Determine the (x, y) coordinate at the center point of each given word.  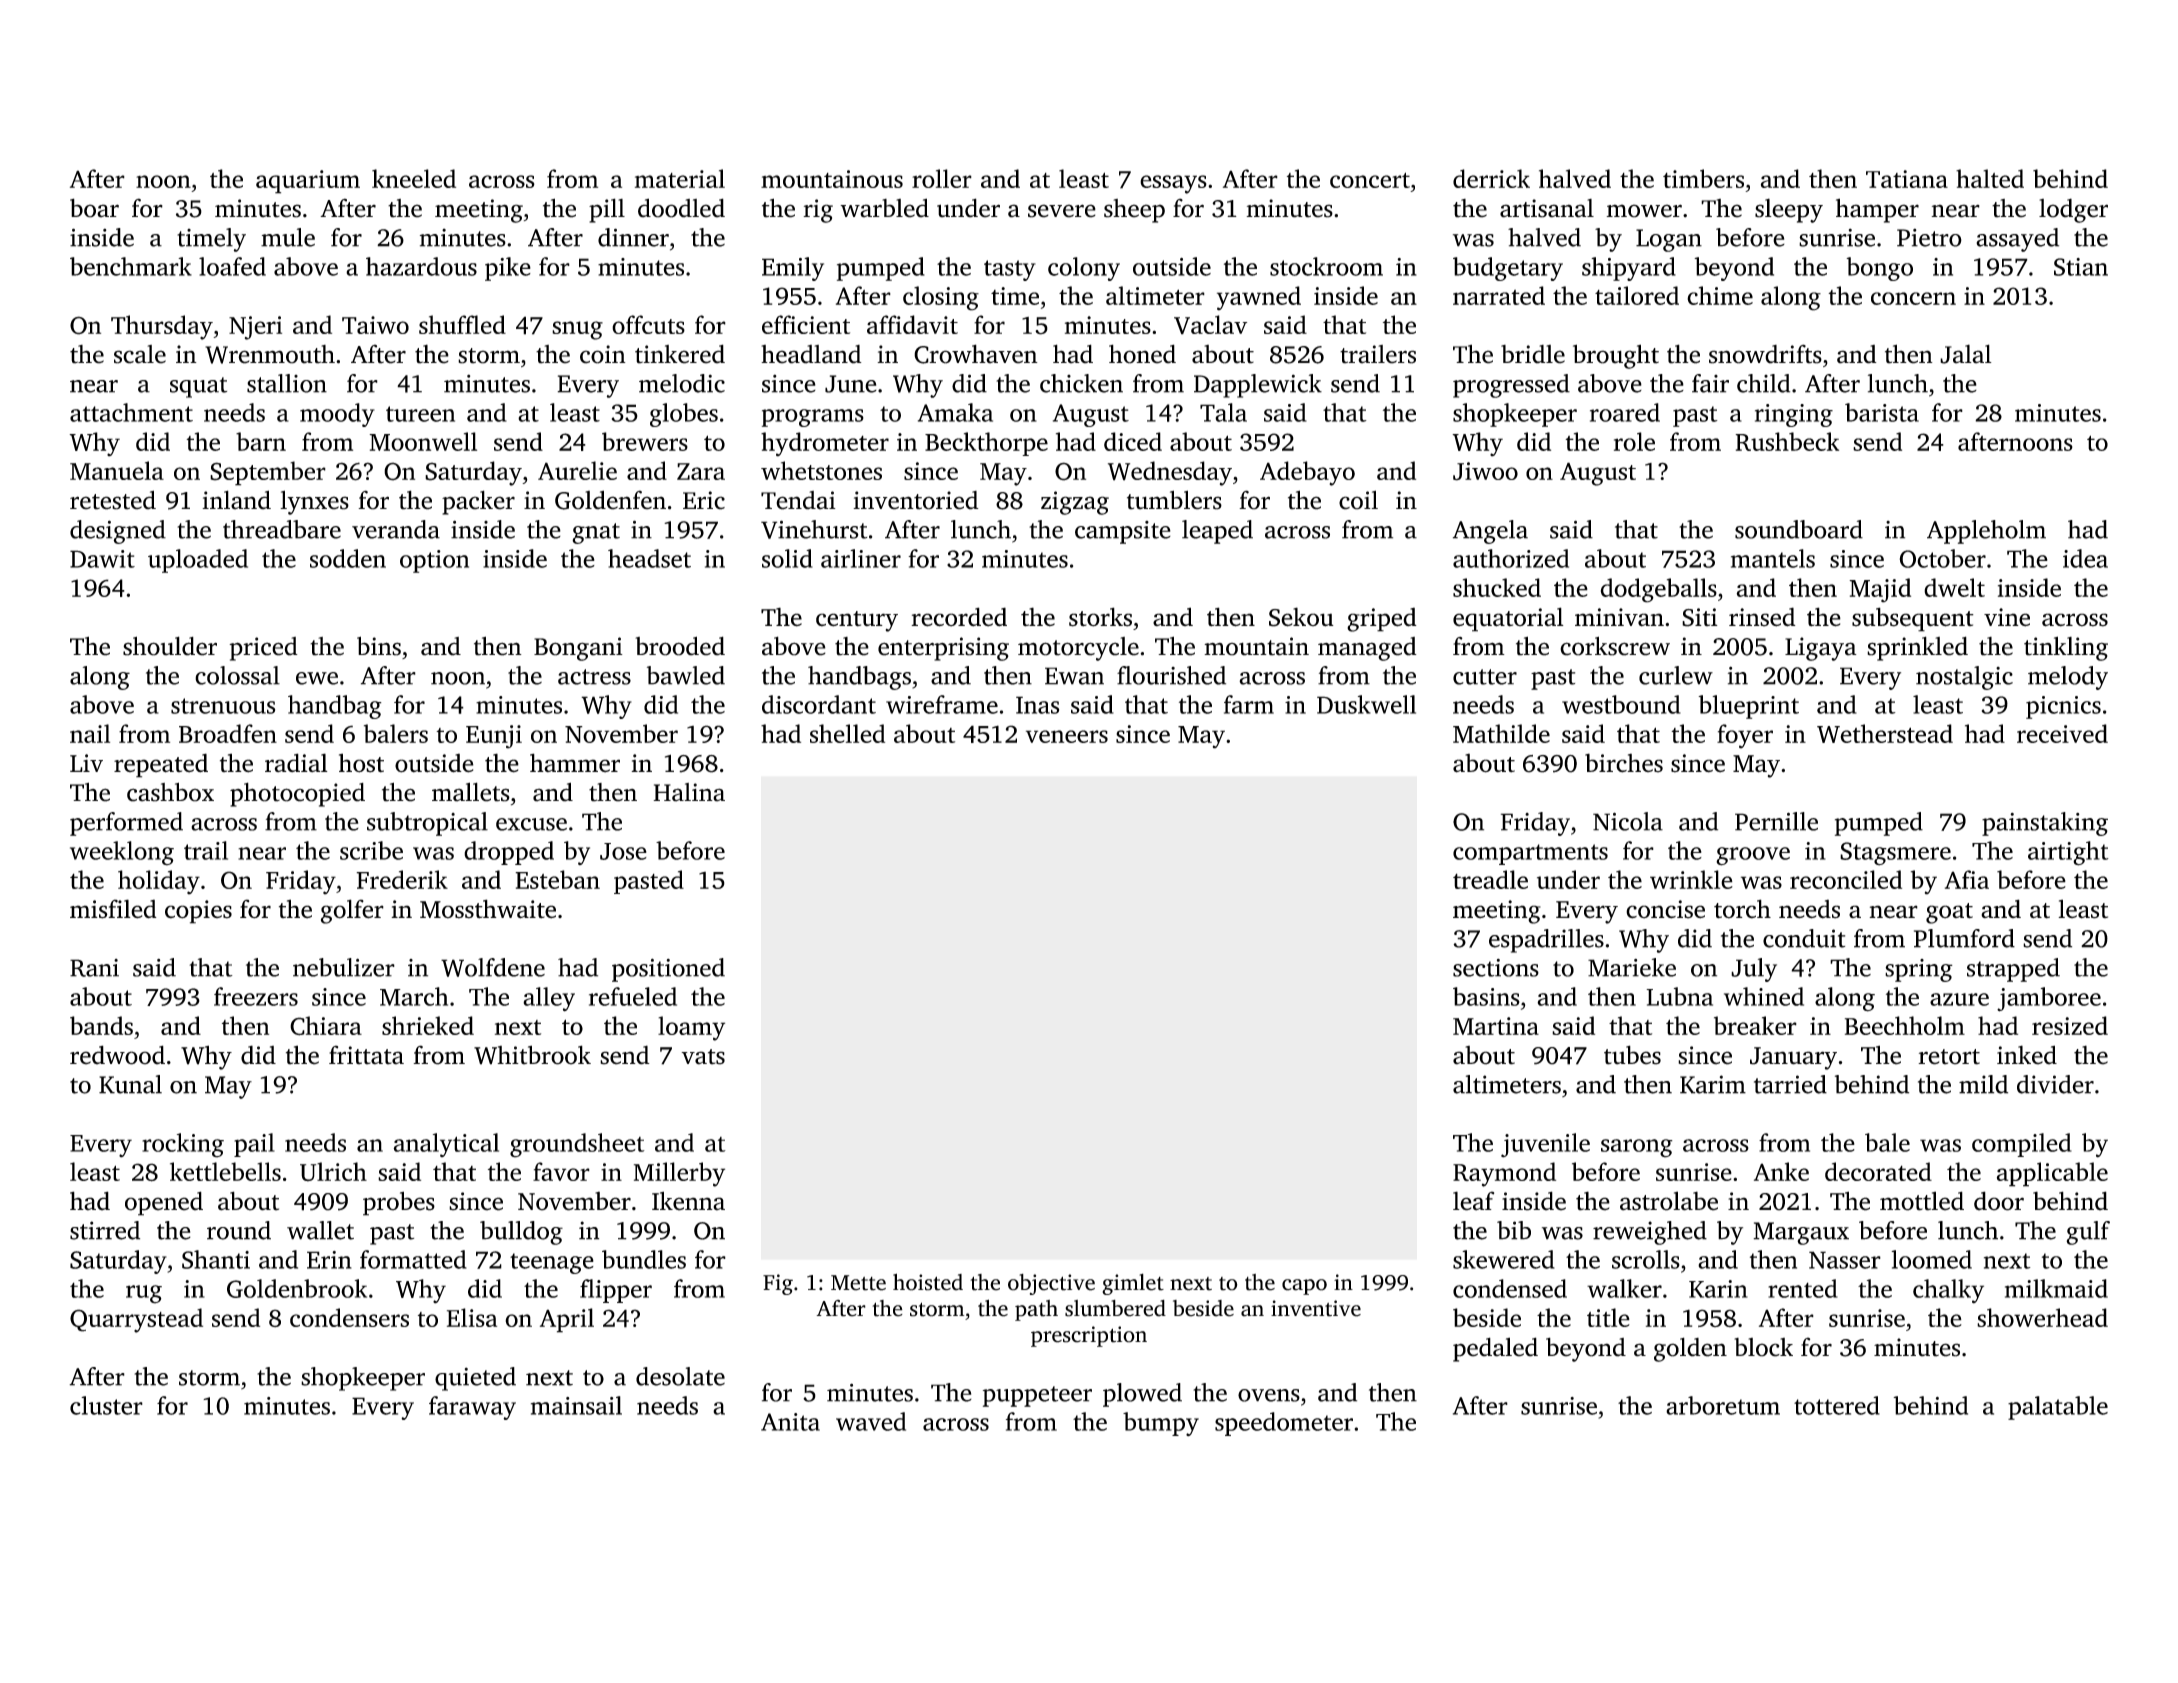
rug (144, 1294)
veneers (1067, 736)
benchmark (131, 266)
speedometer (1284, 1424)
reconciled (1846, 879)
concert (1370, 180)
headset (649, 558)
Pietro (1929, 237)
